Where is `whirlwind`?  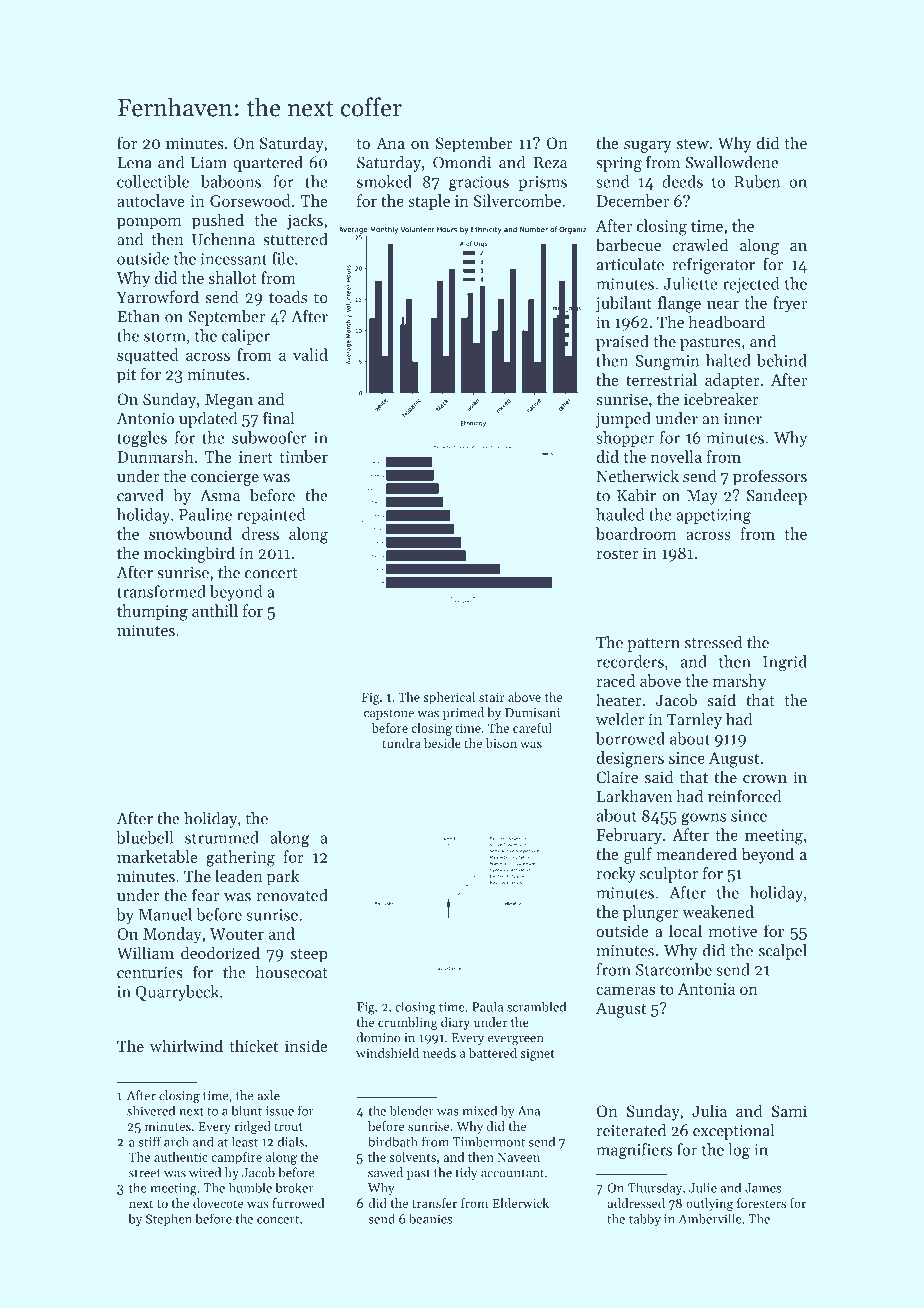
whirlwind is located at coordinates (186, 1045).
